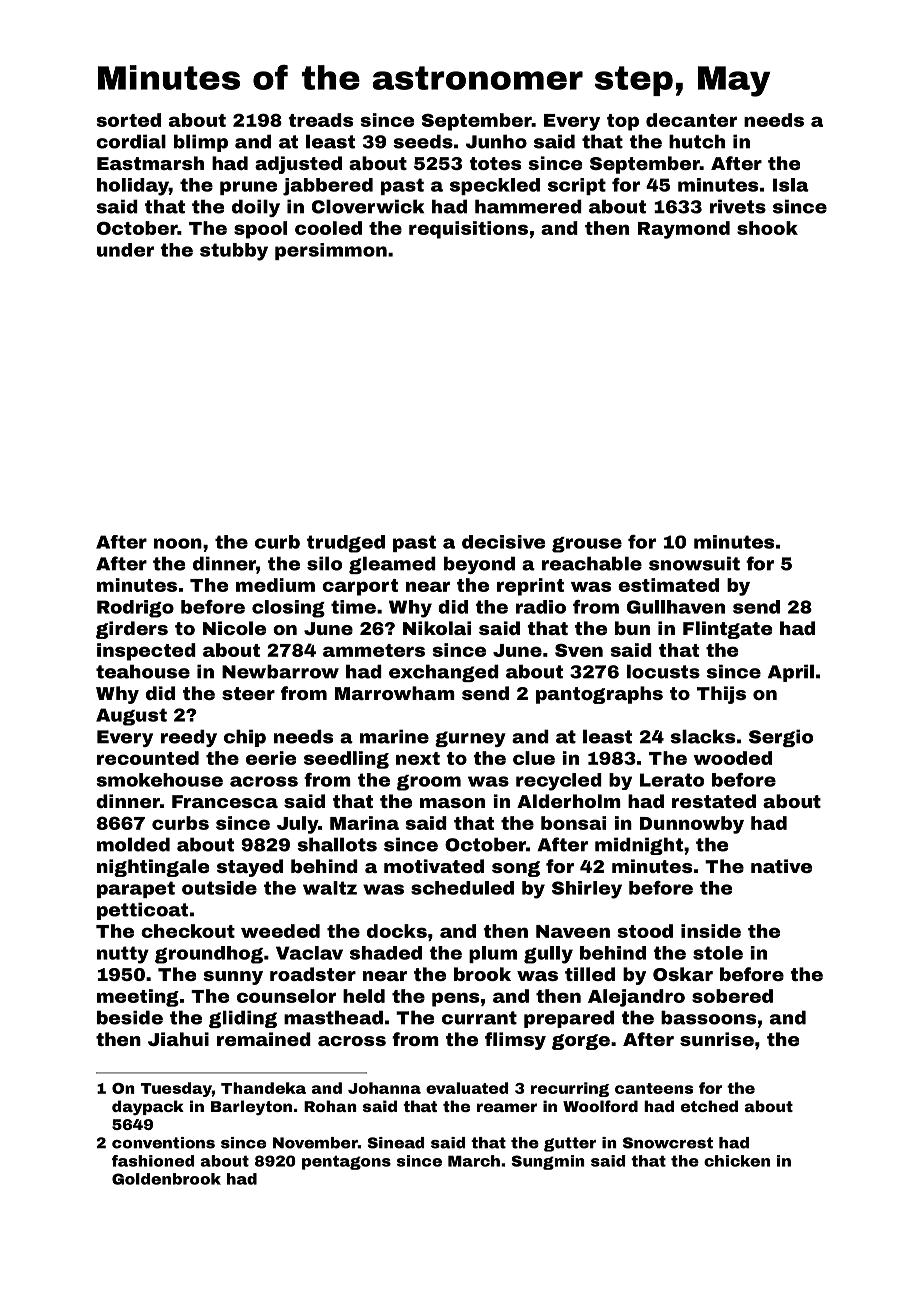 Image resolution: width=924 pixels, height=1308 pixels. Describe the element at coordinates (142, 911) in the document. I see `petticoat` at that location.
